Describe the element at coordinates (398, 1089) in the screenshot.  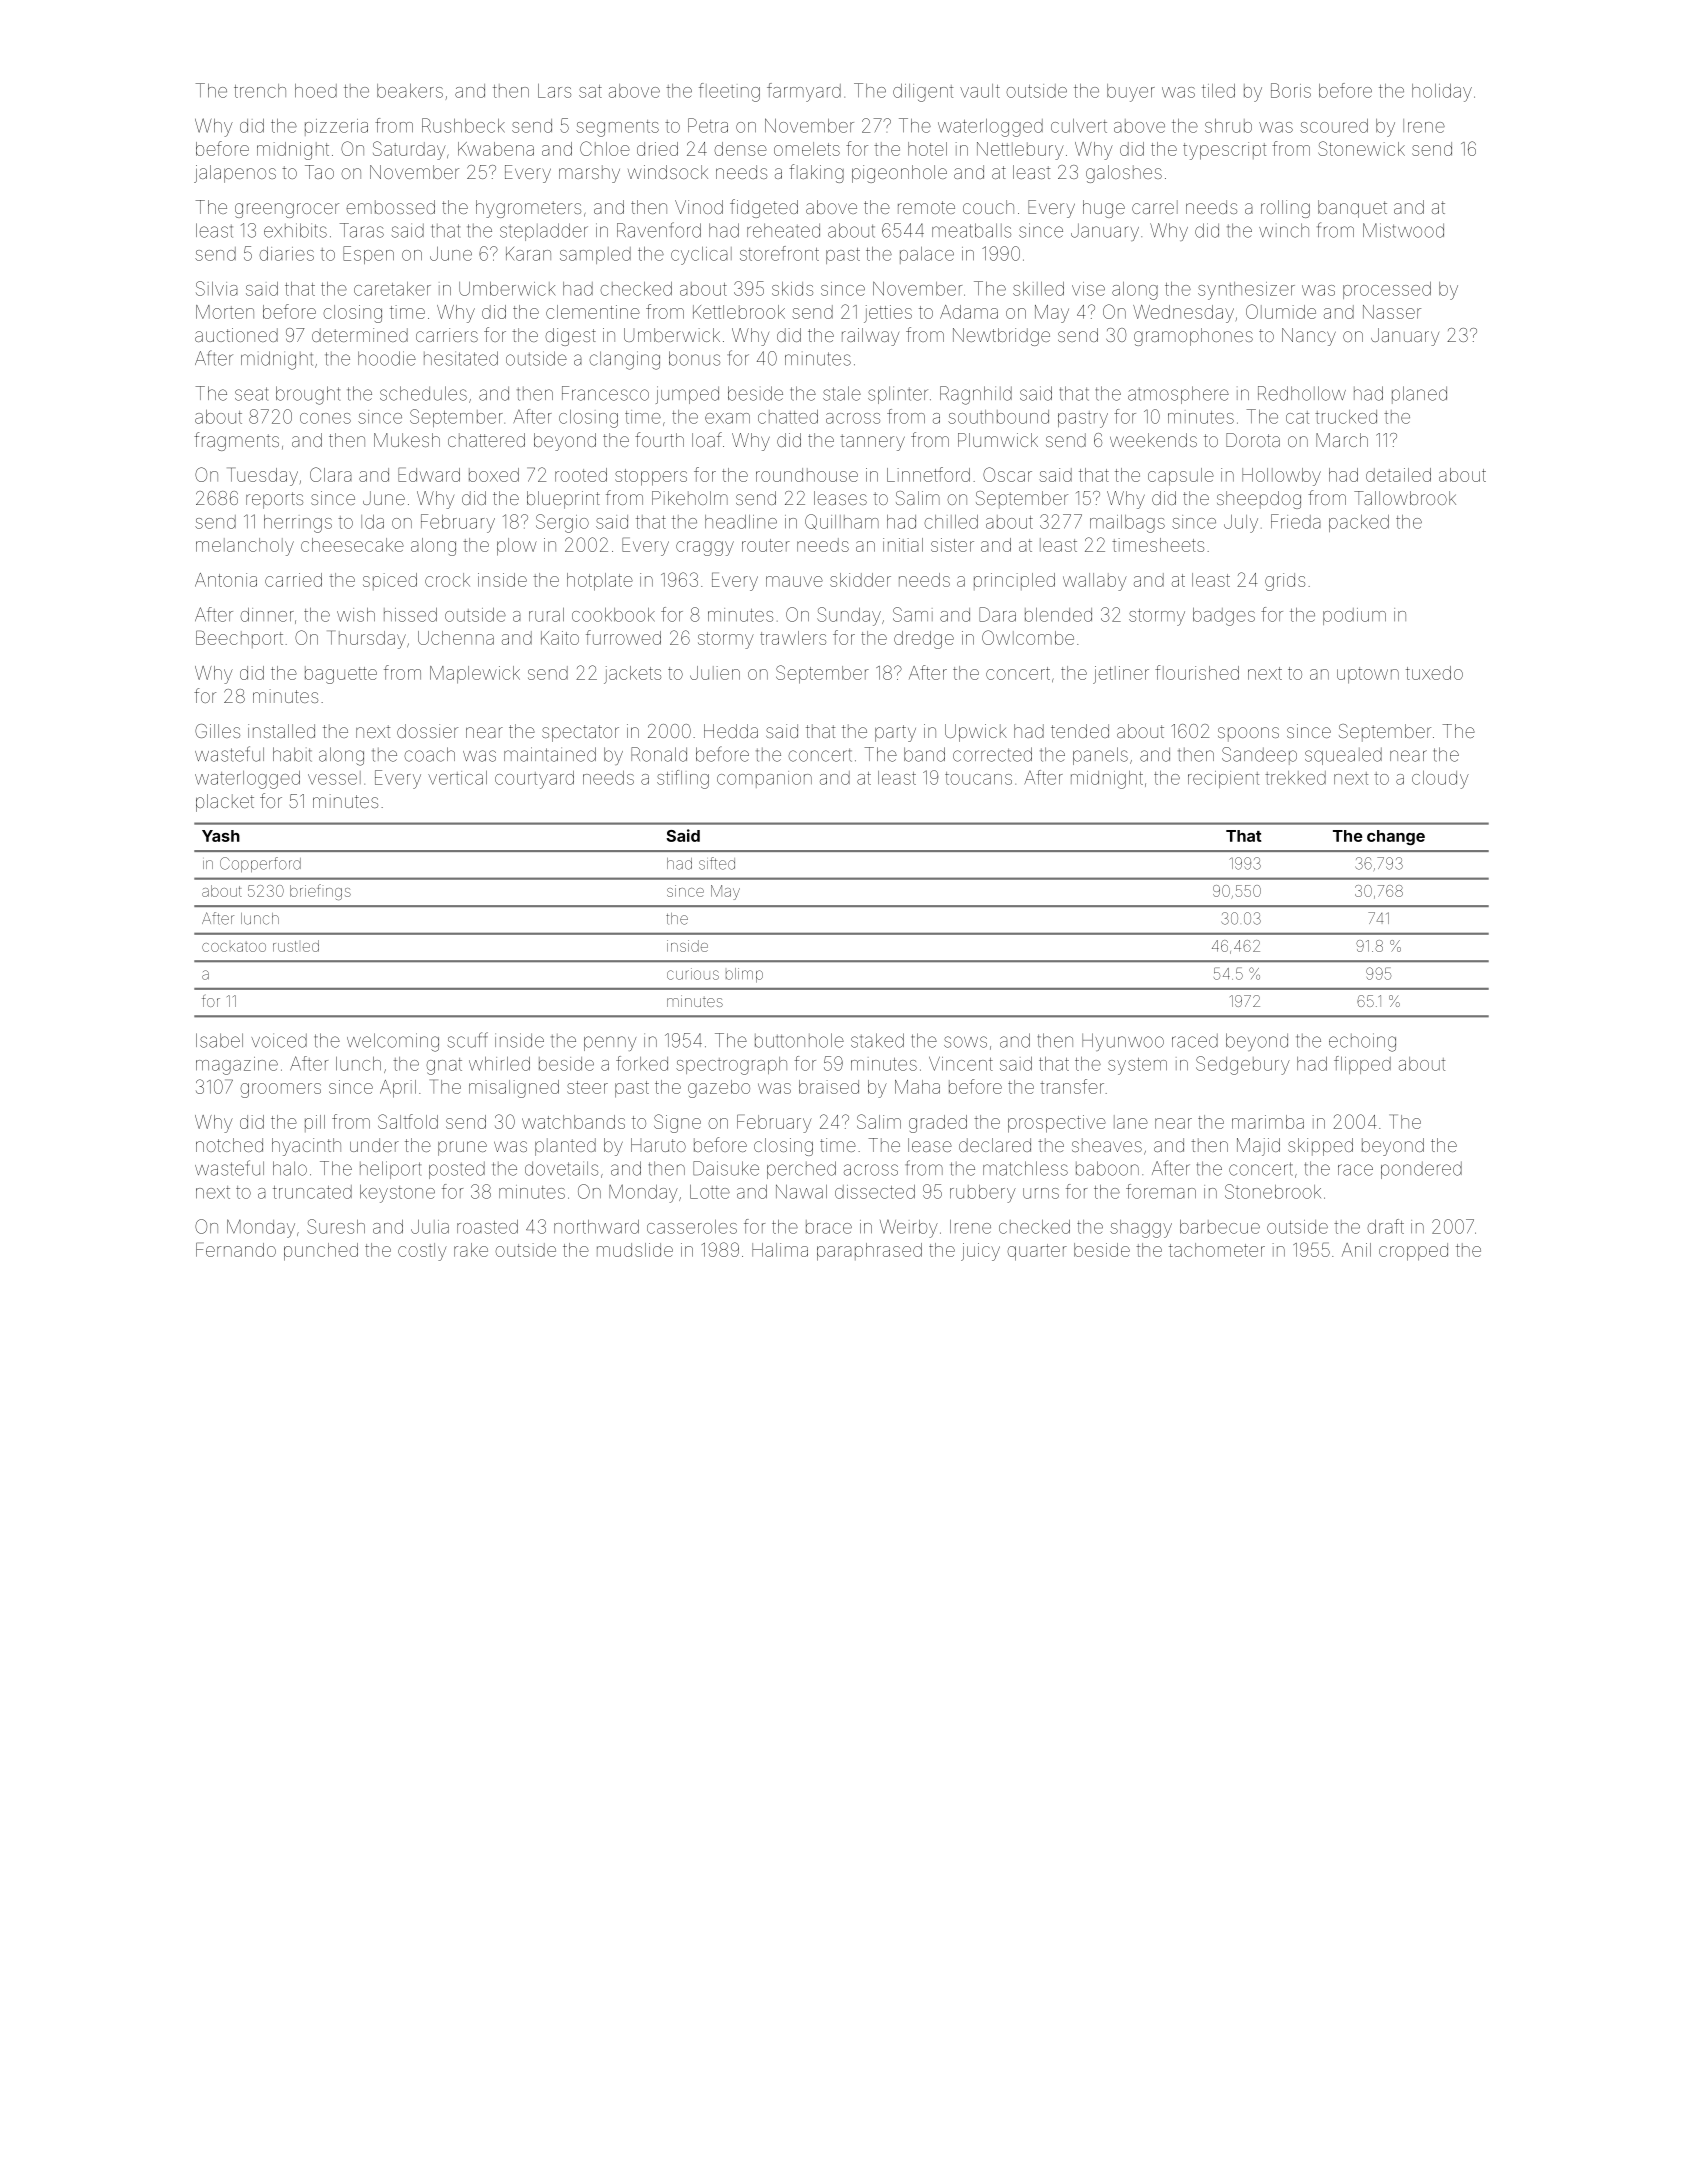
I see `April` at that location.
